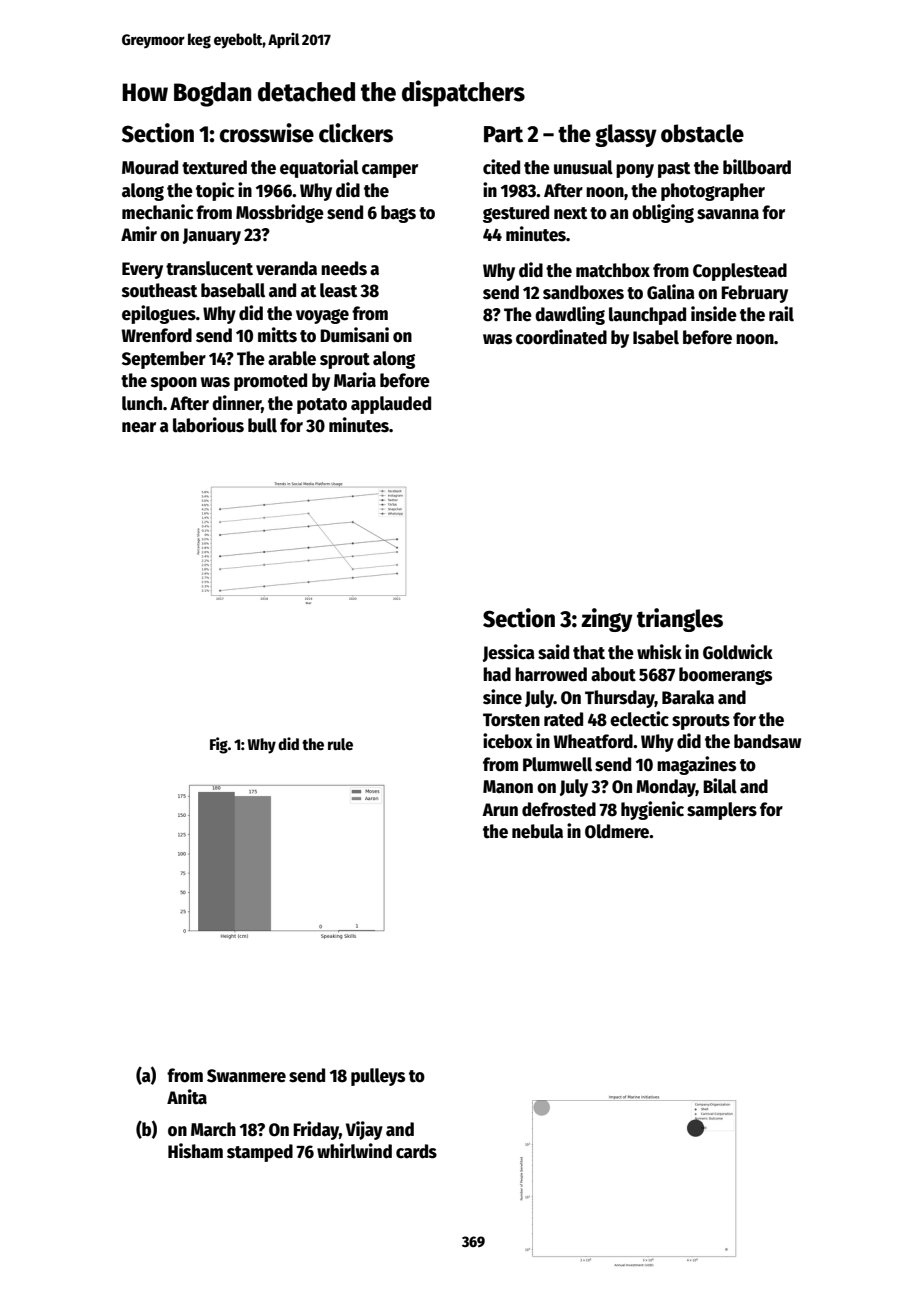 Image resolution: width=924 pixels, height=1314 pixels. What do you see at coordinates (509, 653) in the screenshot?
I see `Jessica` at bounding box center [509, 653].
